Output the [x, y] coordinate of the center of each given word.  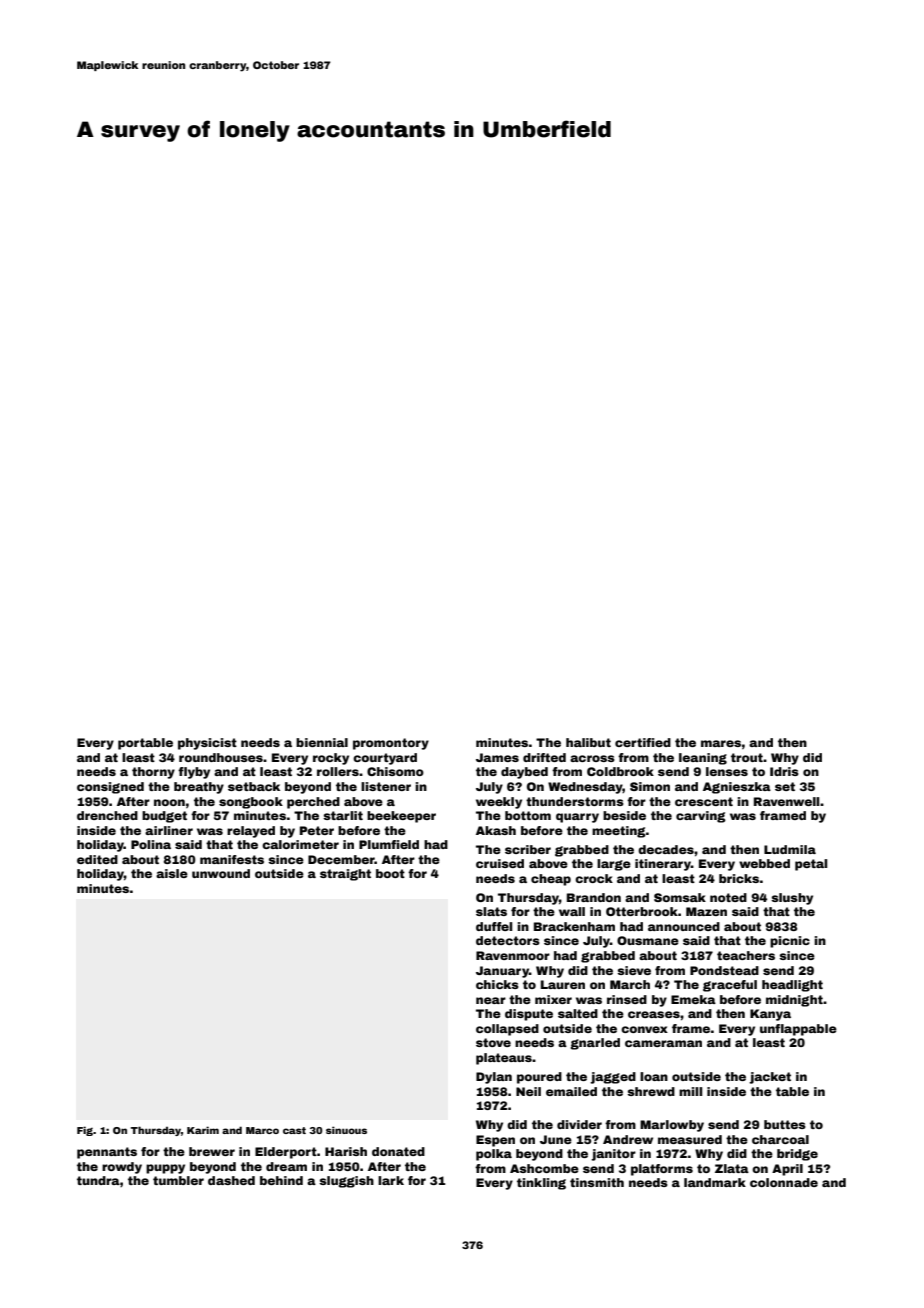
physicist [207, 744]
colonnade [784, 1182]
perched [313, 803]
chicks [497, 984]
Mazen [706, 911]
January [502, 972]
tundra [98, 1180]
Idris [784, 771]
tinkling [541, 1184]
